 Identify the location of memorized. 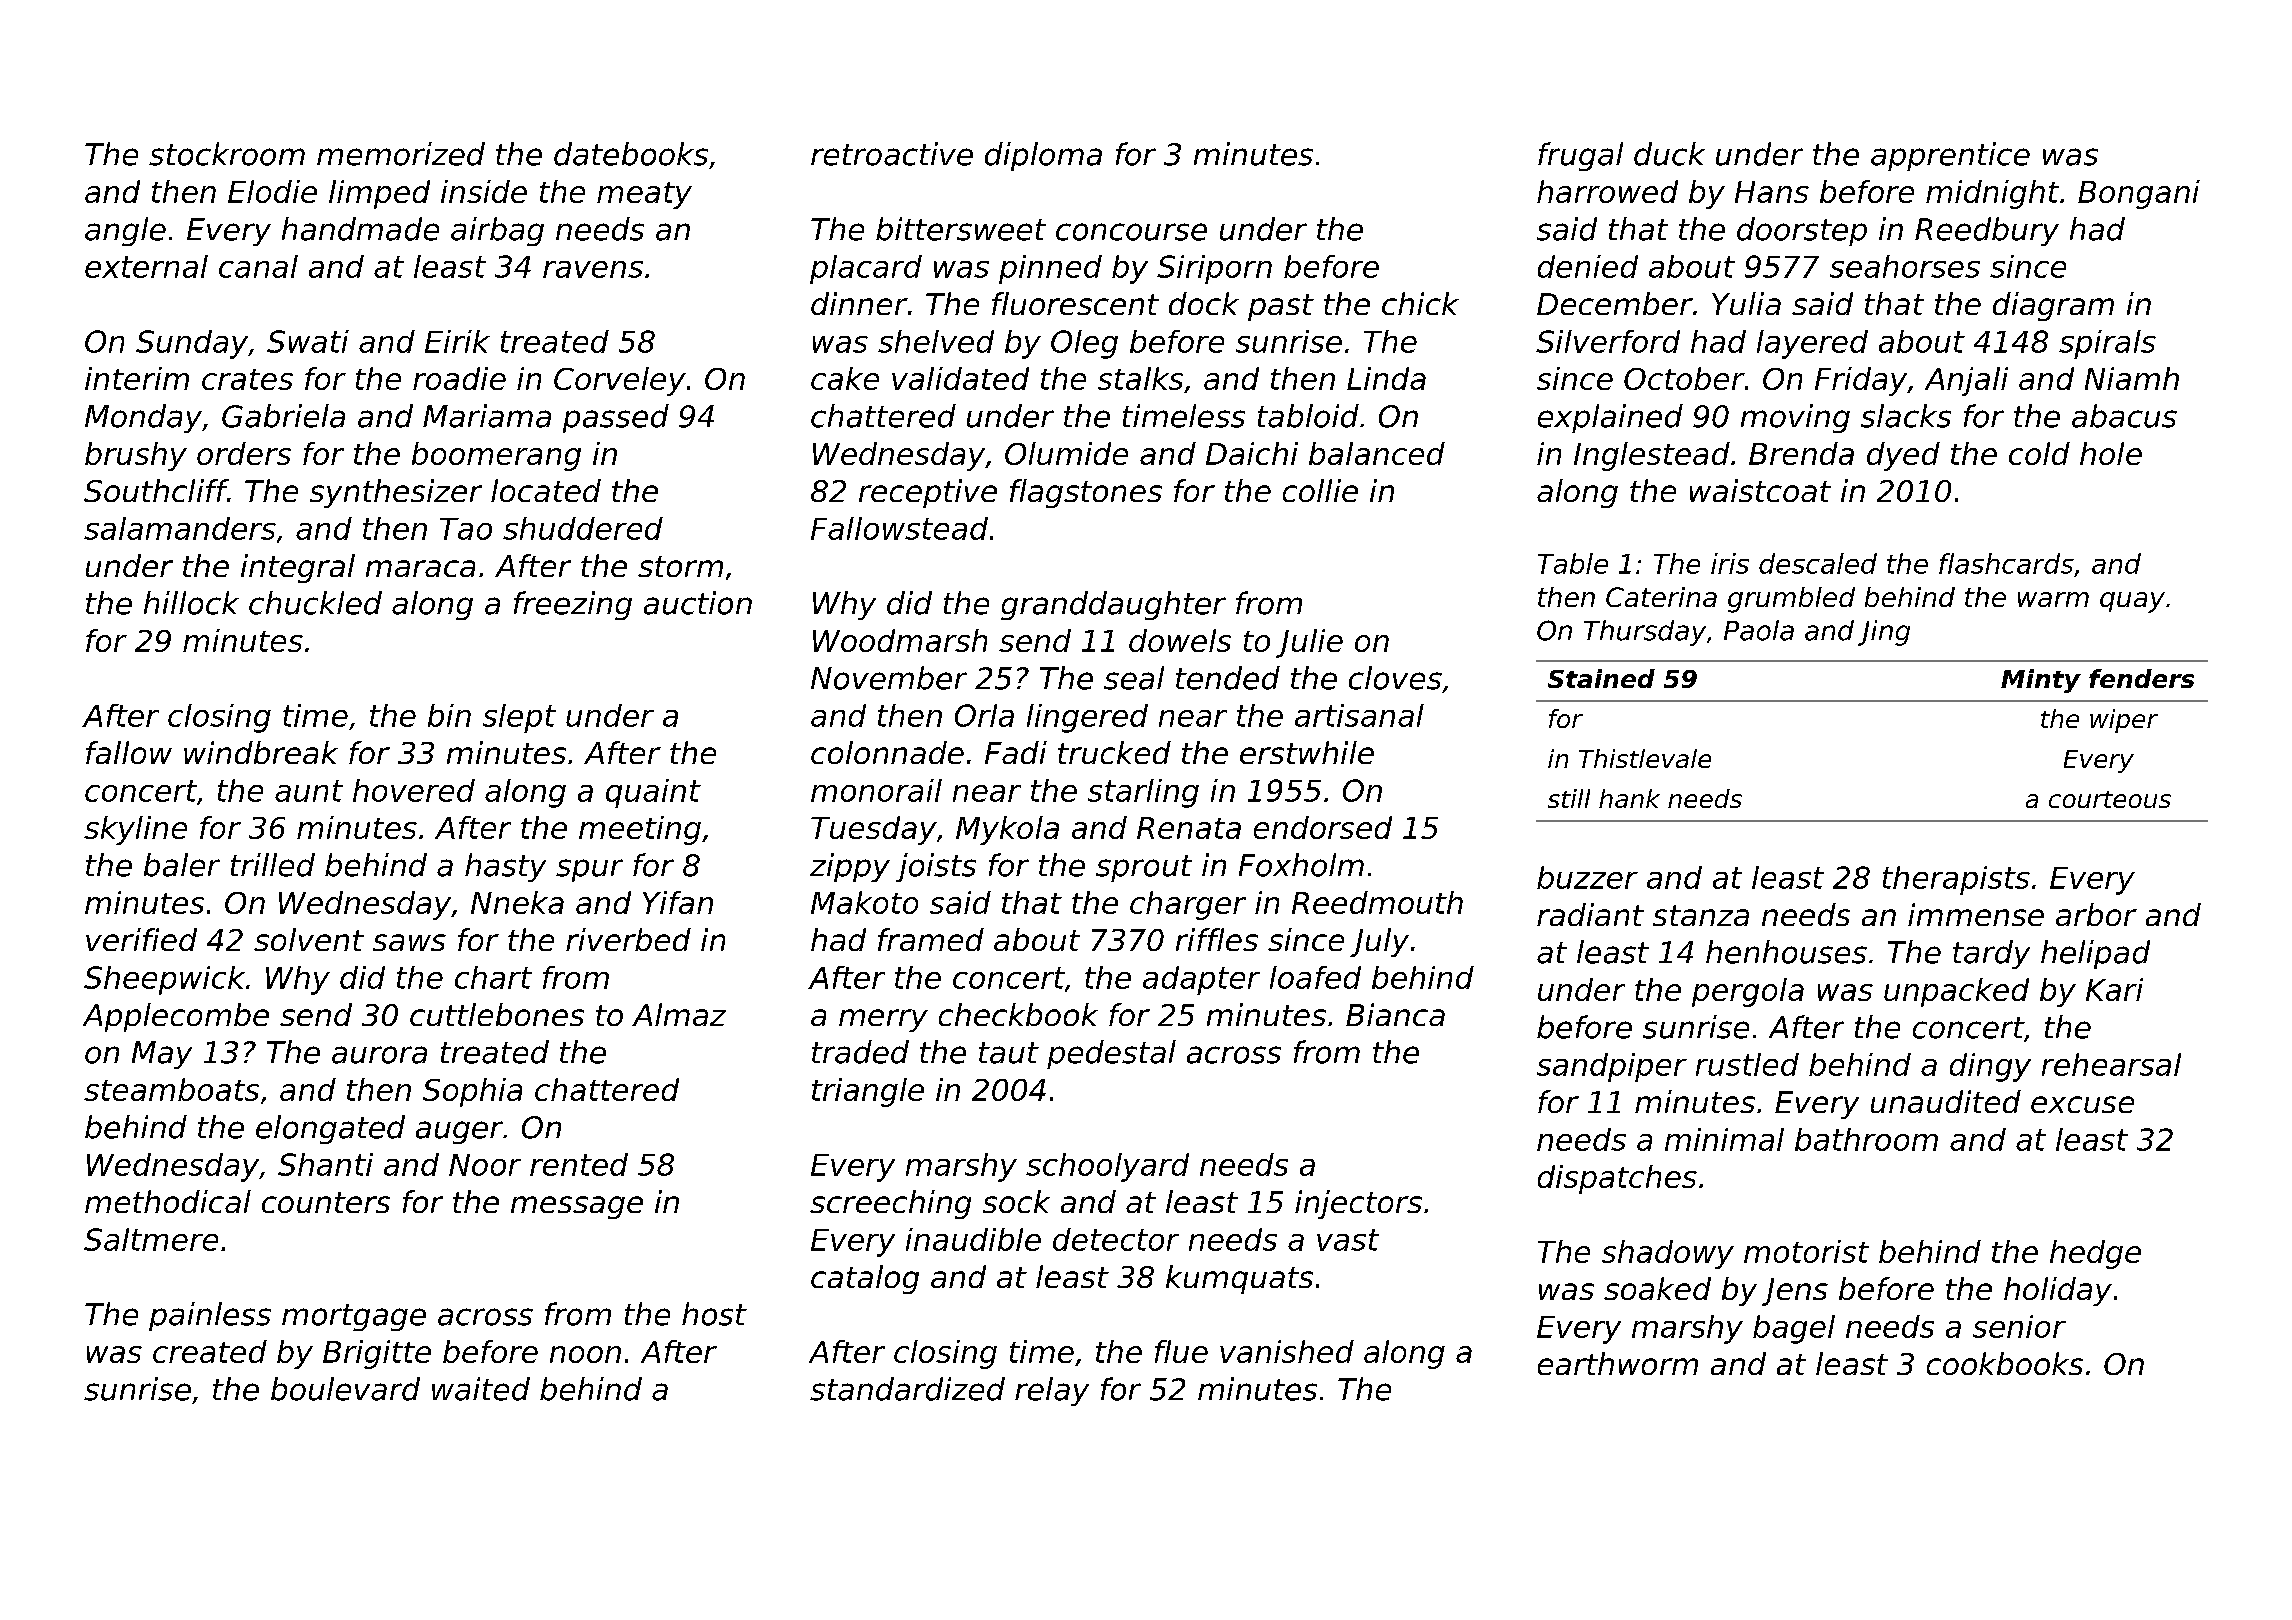
(401, 154).
